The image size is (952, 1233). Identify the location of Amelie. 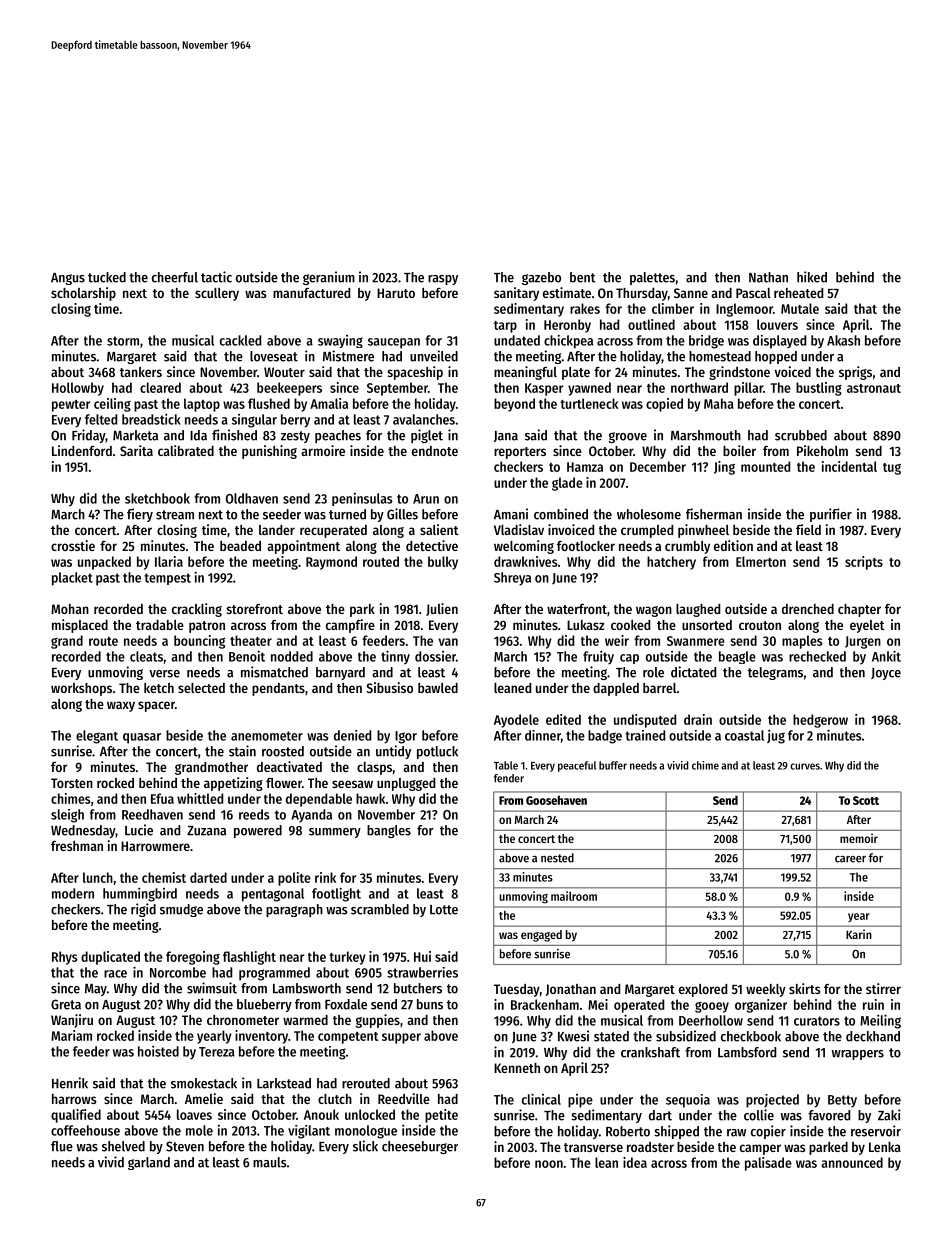
(204, 1098).
